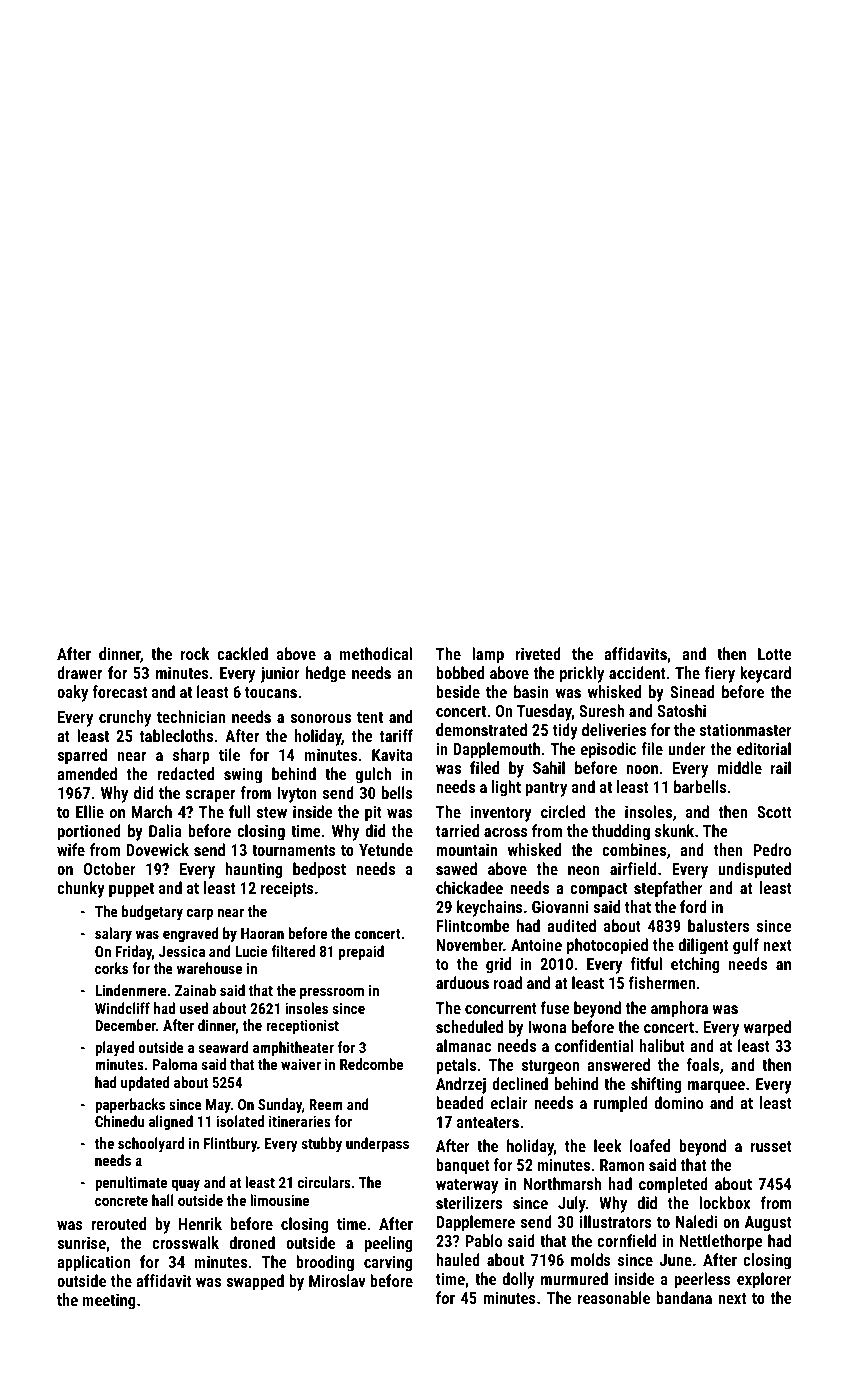 Image resolution: width=849 pixels, height=1400 pixels. I want to click on swapped, so click(255, 1282).
